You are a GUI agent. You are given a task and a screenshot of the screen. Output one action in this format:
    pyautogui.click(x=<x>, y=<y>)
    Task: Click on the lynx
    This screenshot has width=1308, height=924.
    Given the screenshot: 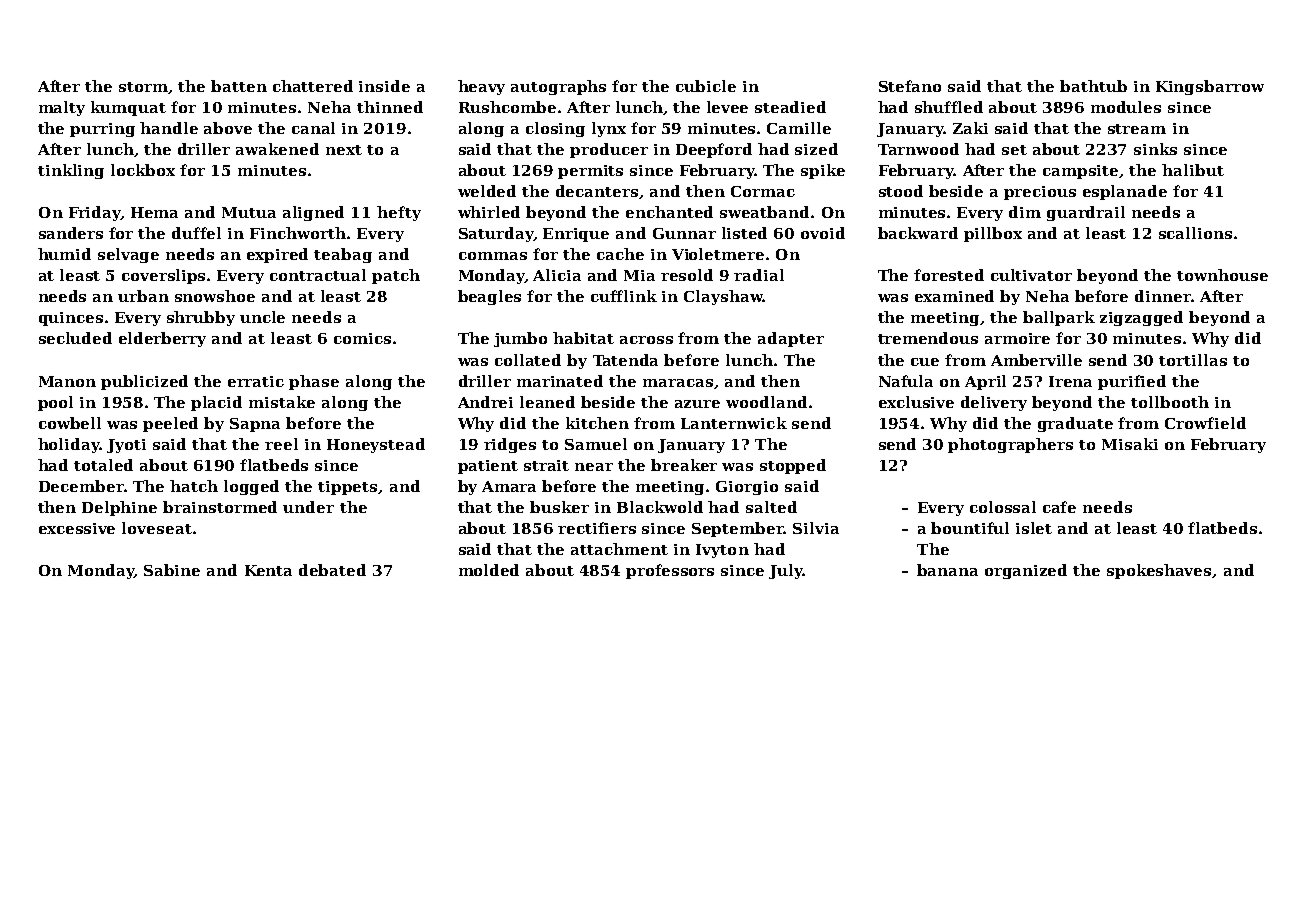 What is the action you would take?
    pyautogui.click(x=609, y=129)
